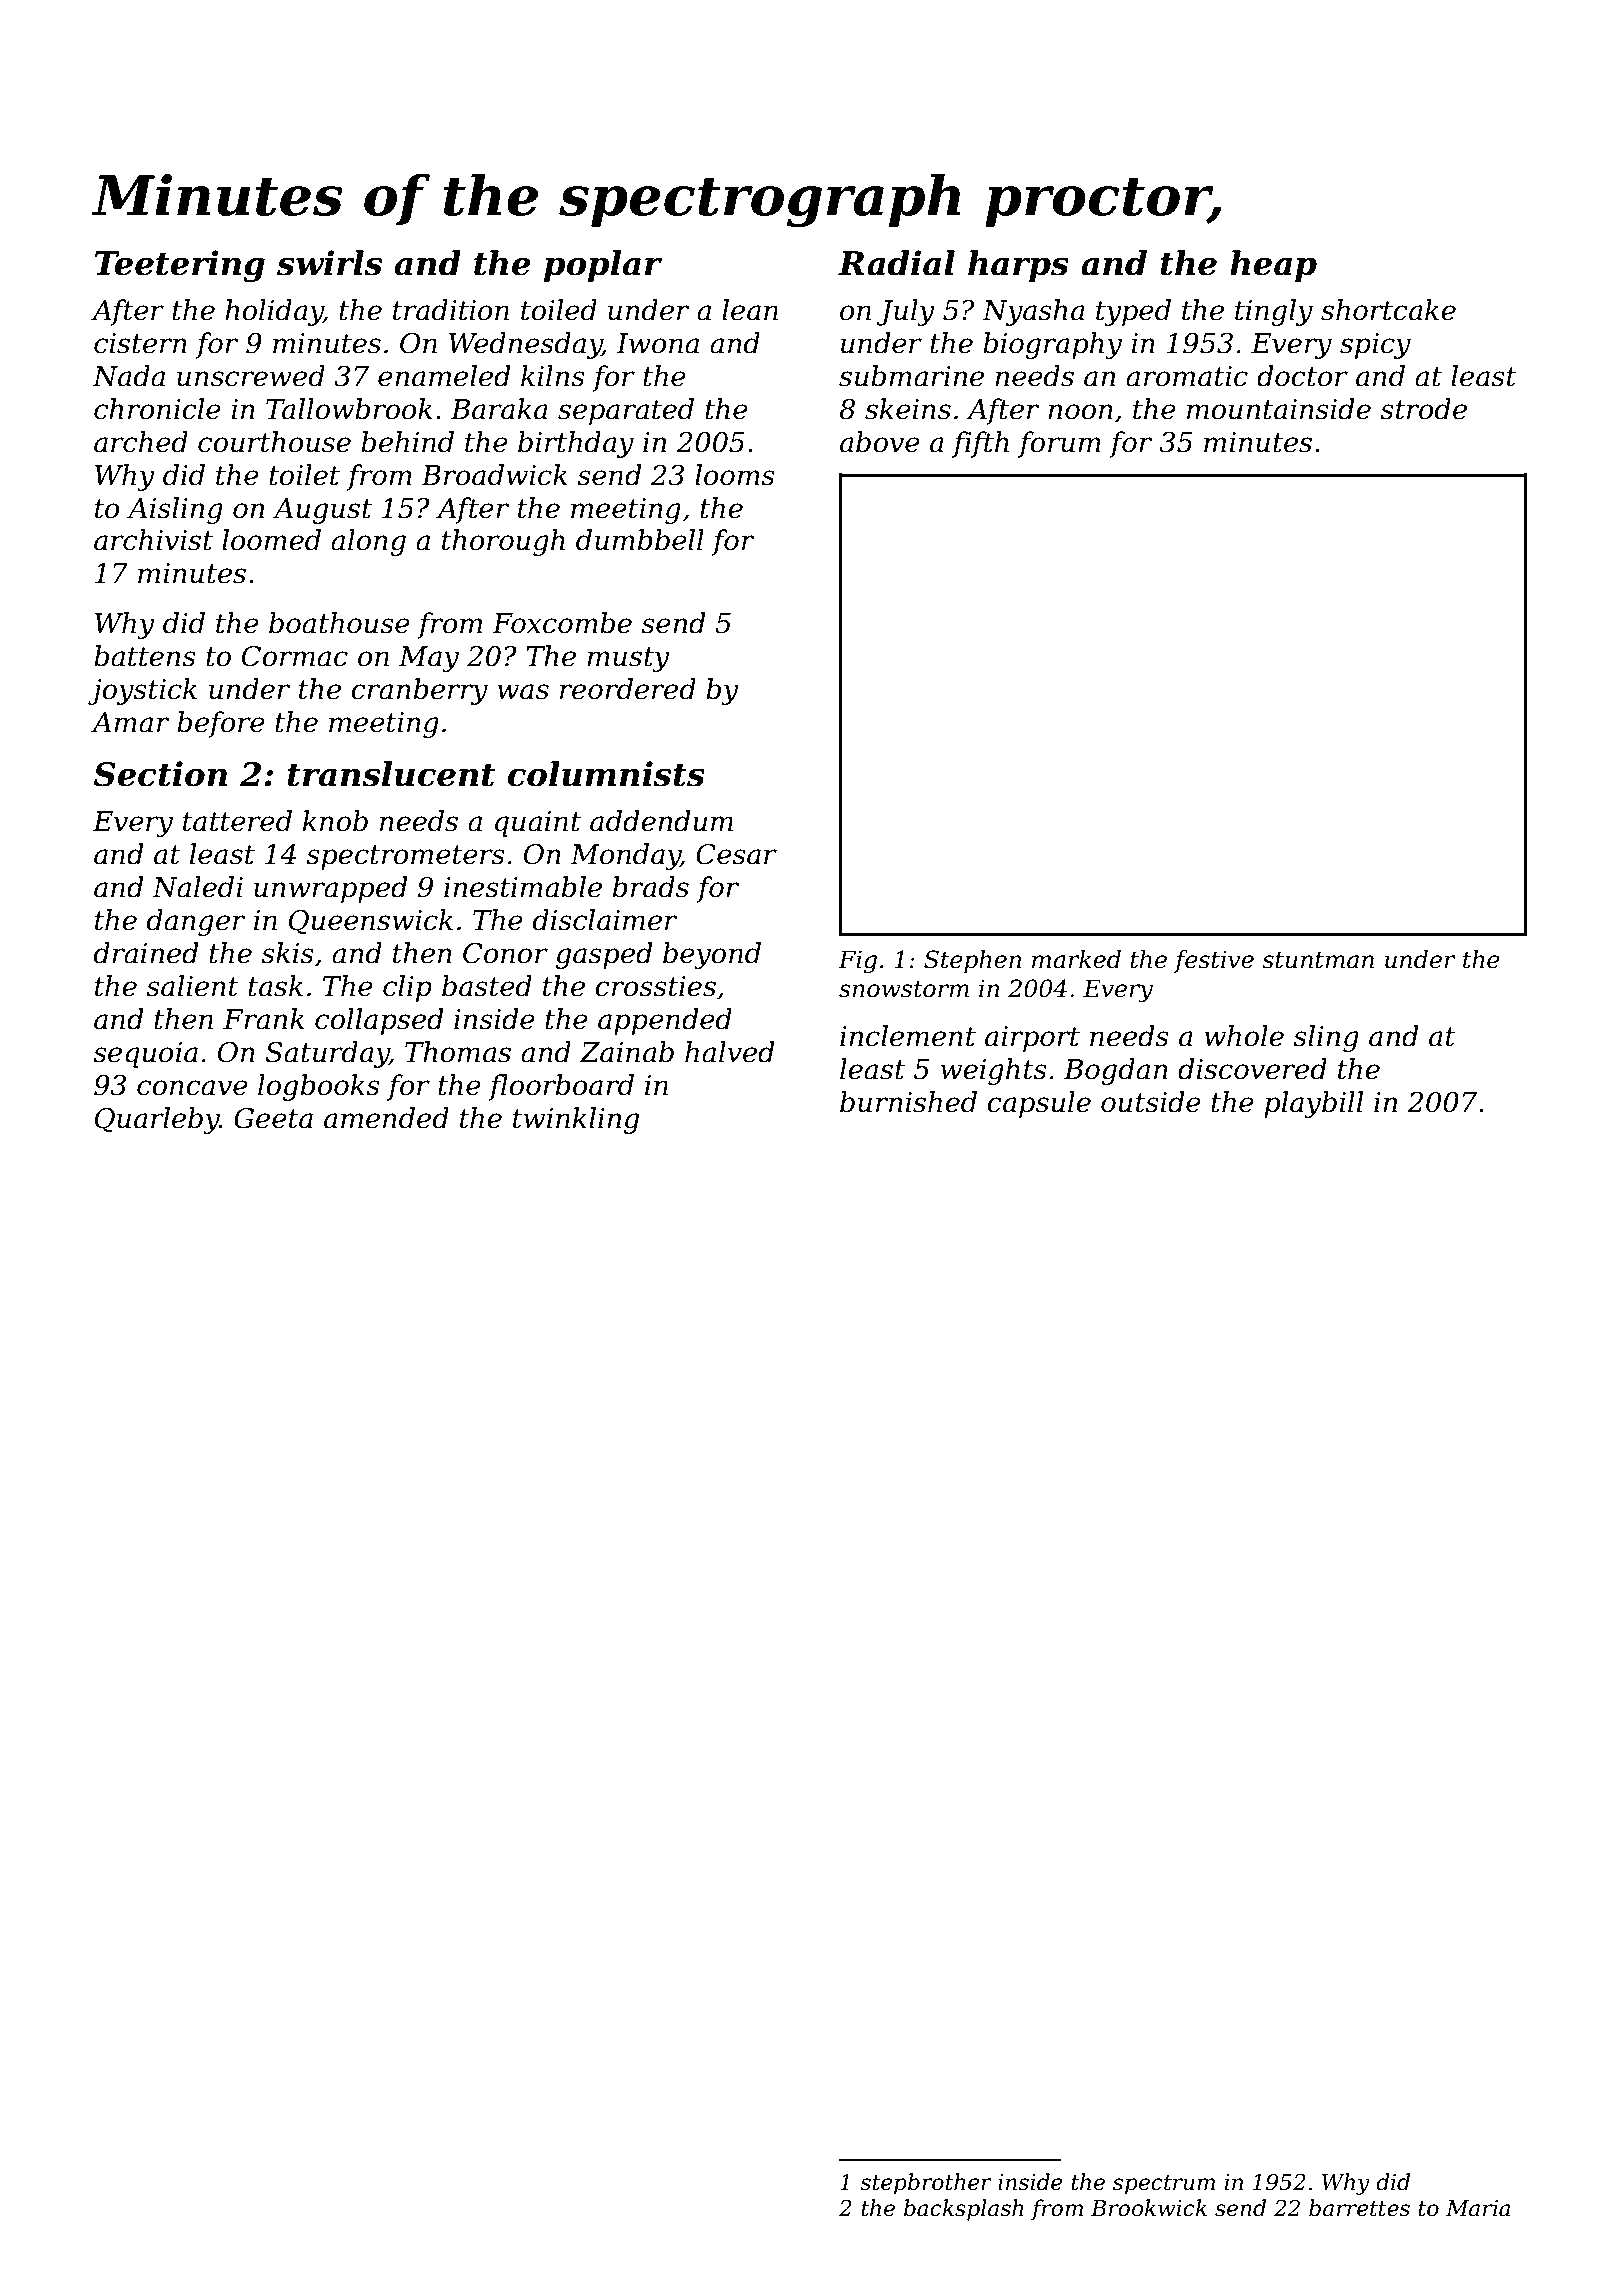  What do you see at coordinates (964, 2210) in the screenshot?
I see `backsplash` at bounding box center [964, 2210].
